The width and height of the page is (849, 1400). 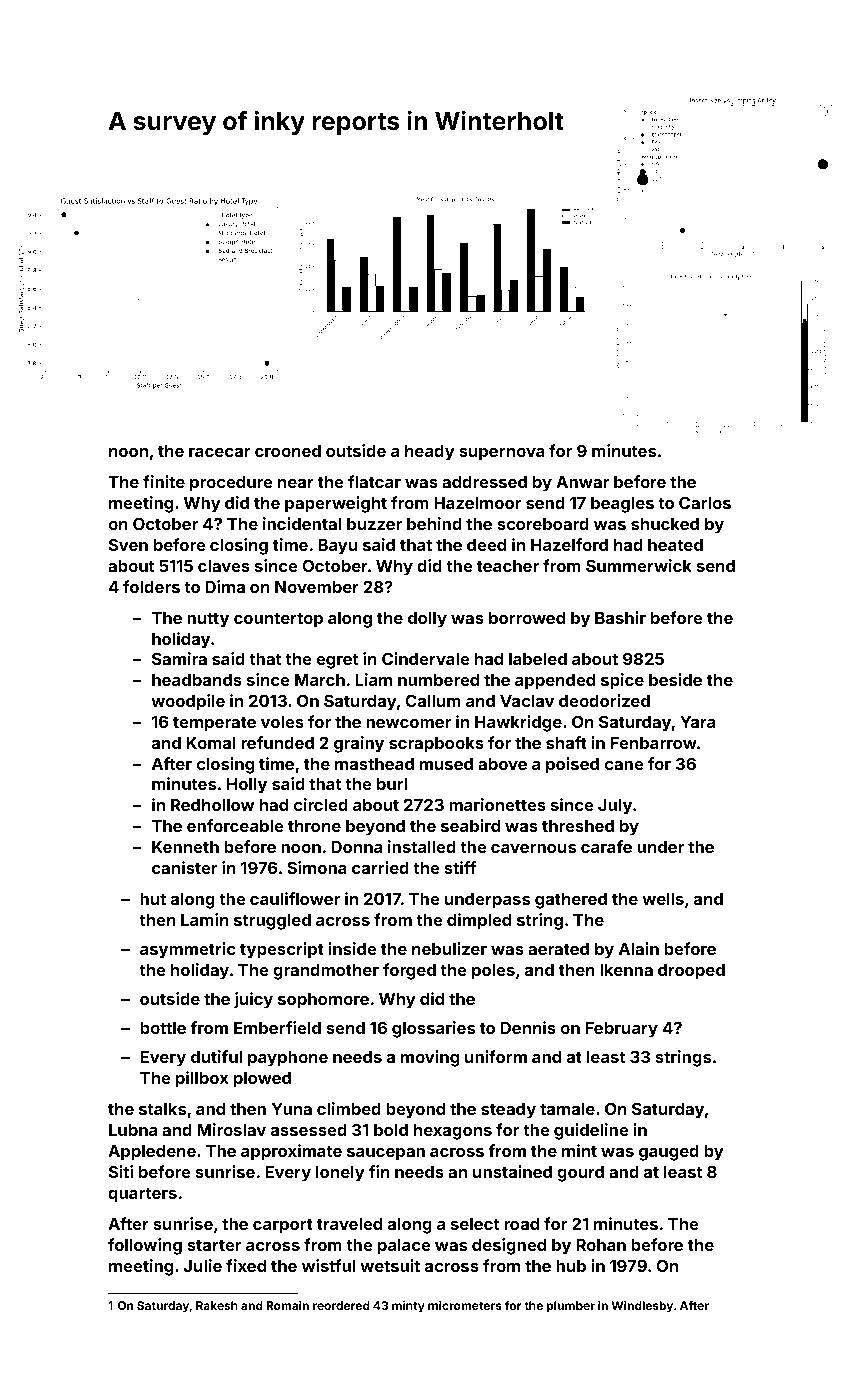 I want to click on Rohan, so click(x=601, y=1245).
